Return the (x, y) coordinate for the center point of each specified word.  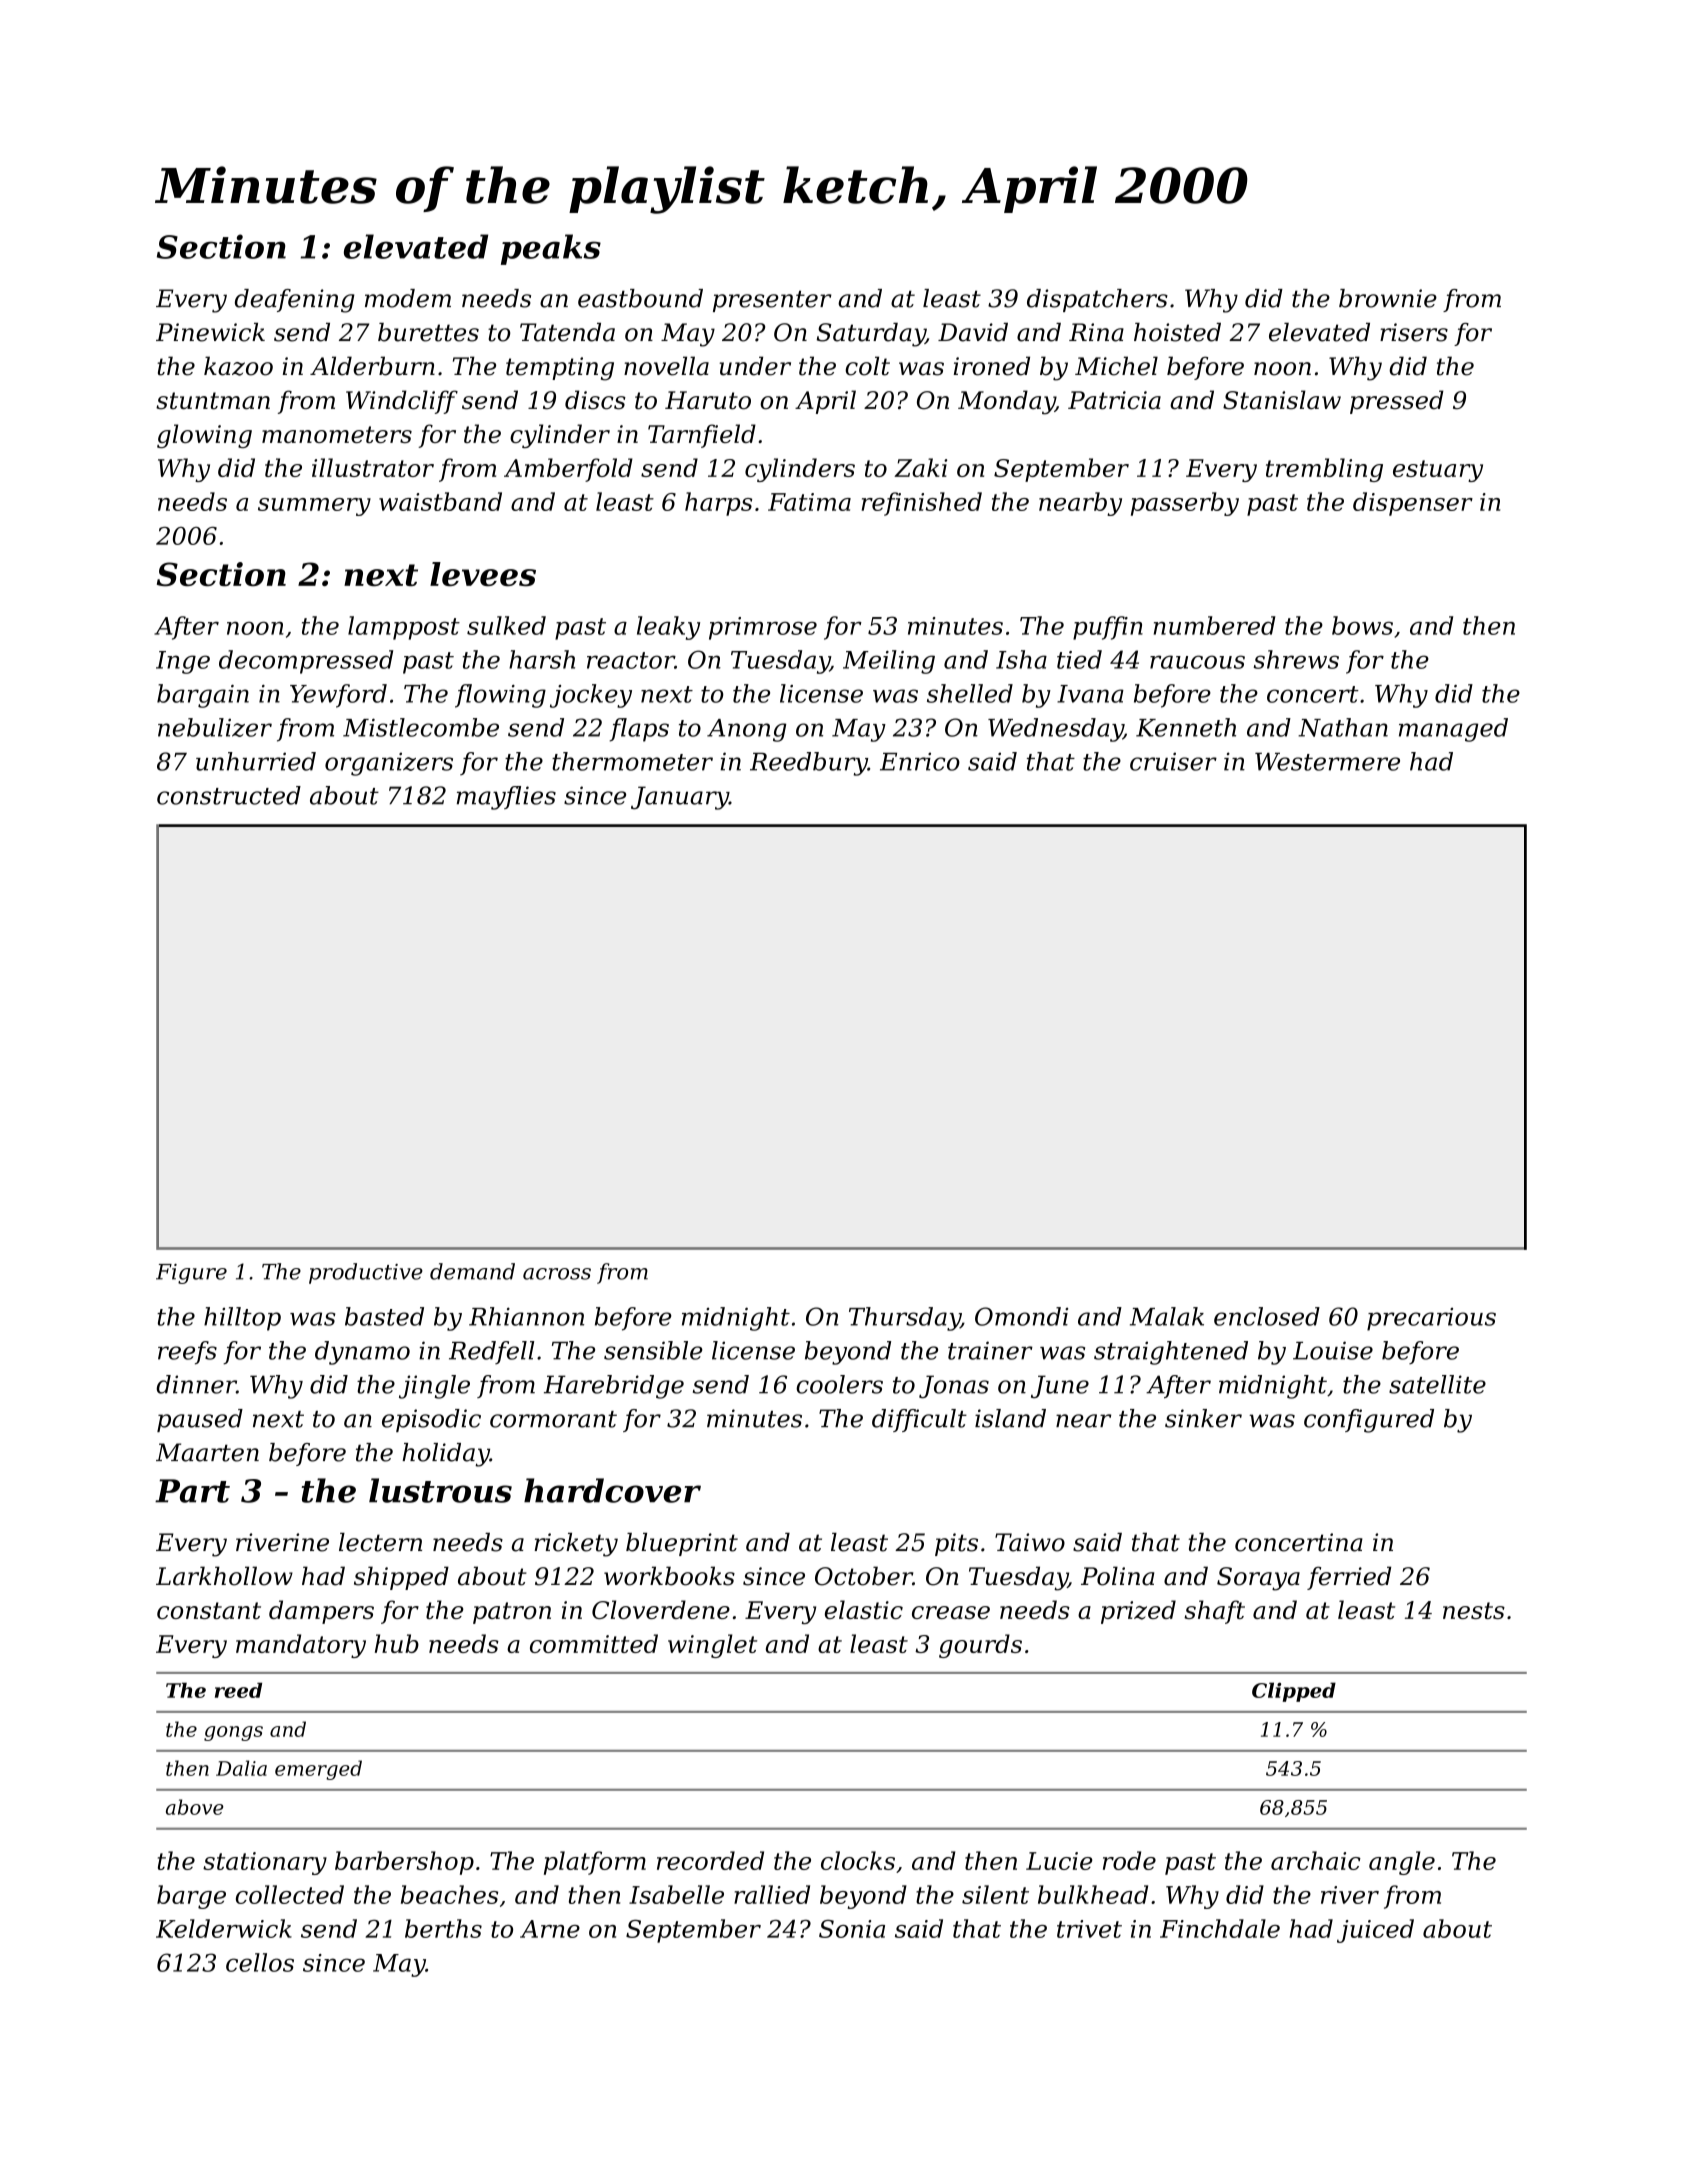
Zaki (920, 467)
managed (1453, 730)
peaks (551, 249)
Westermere (1327, 762)
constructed (229, 795)
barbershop (404, 1863)
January (680, 798)
